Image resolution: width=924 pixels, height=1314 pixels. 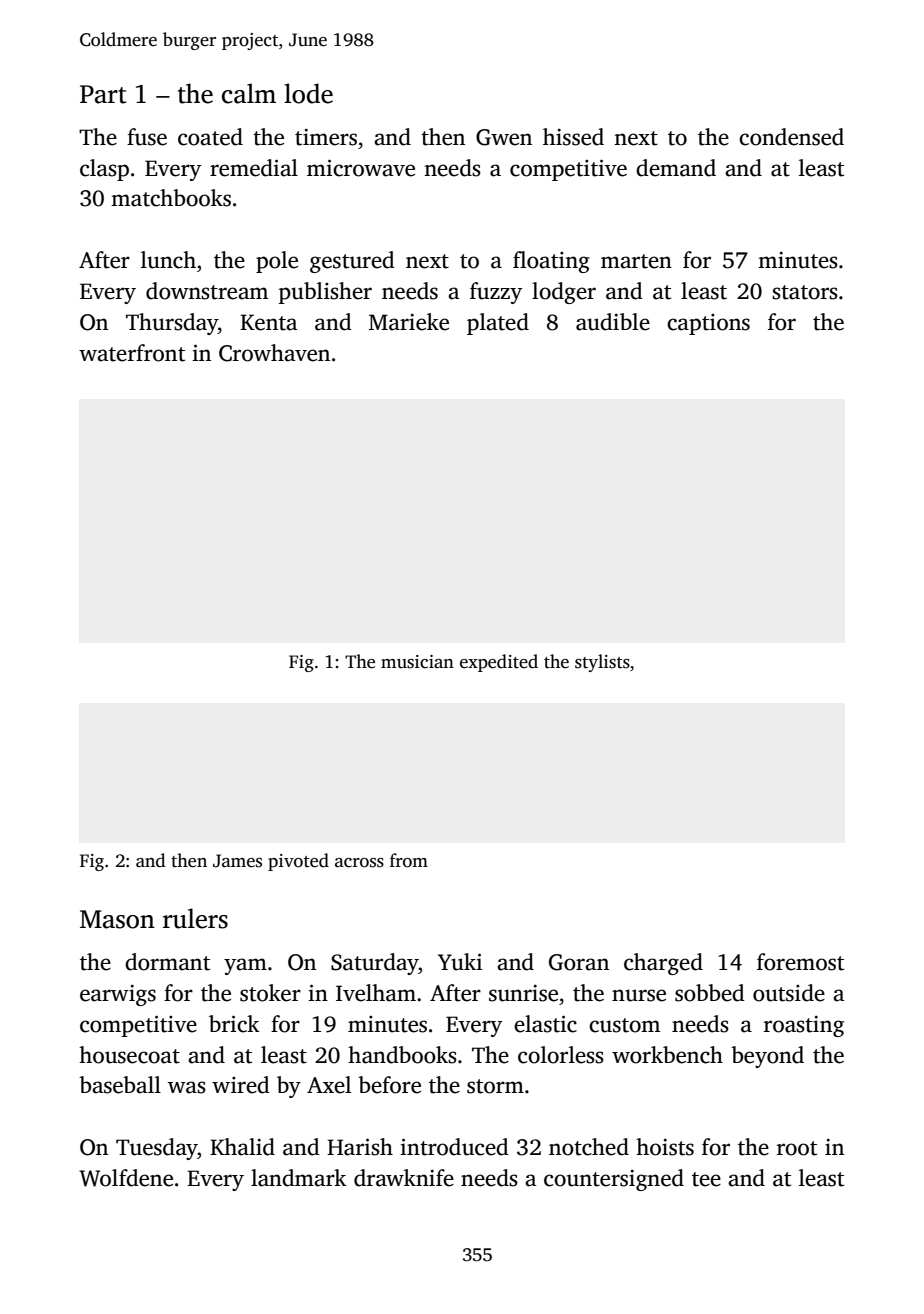 I want to click on hoists, so click(x=665, y=1147).
